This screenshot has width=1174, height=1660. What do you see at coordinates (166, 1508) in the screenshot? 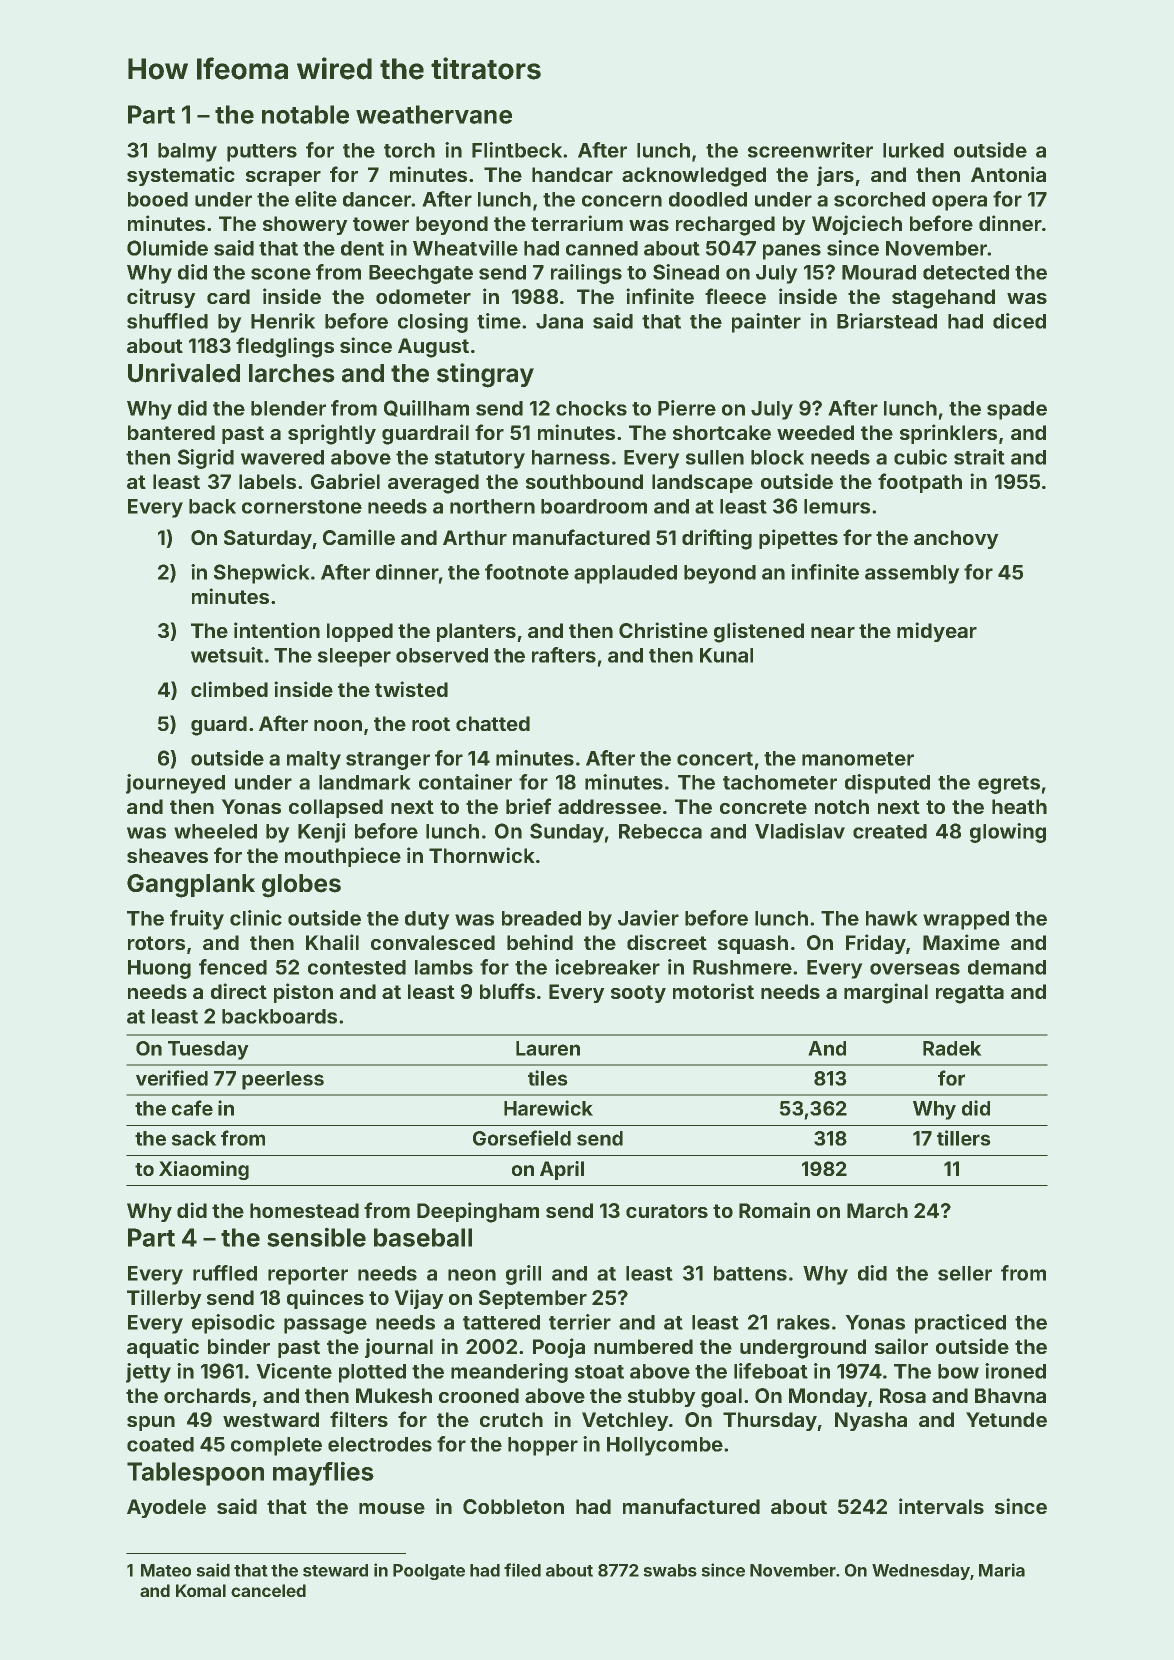
I see `Ayodele` at bounding box center [166, 1508].
